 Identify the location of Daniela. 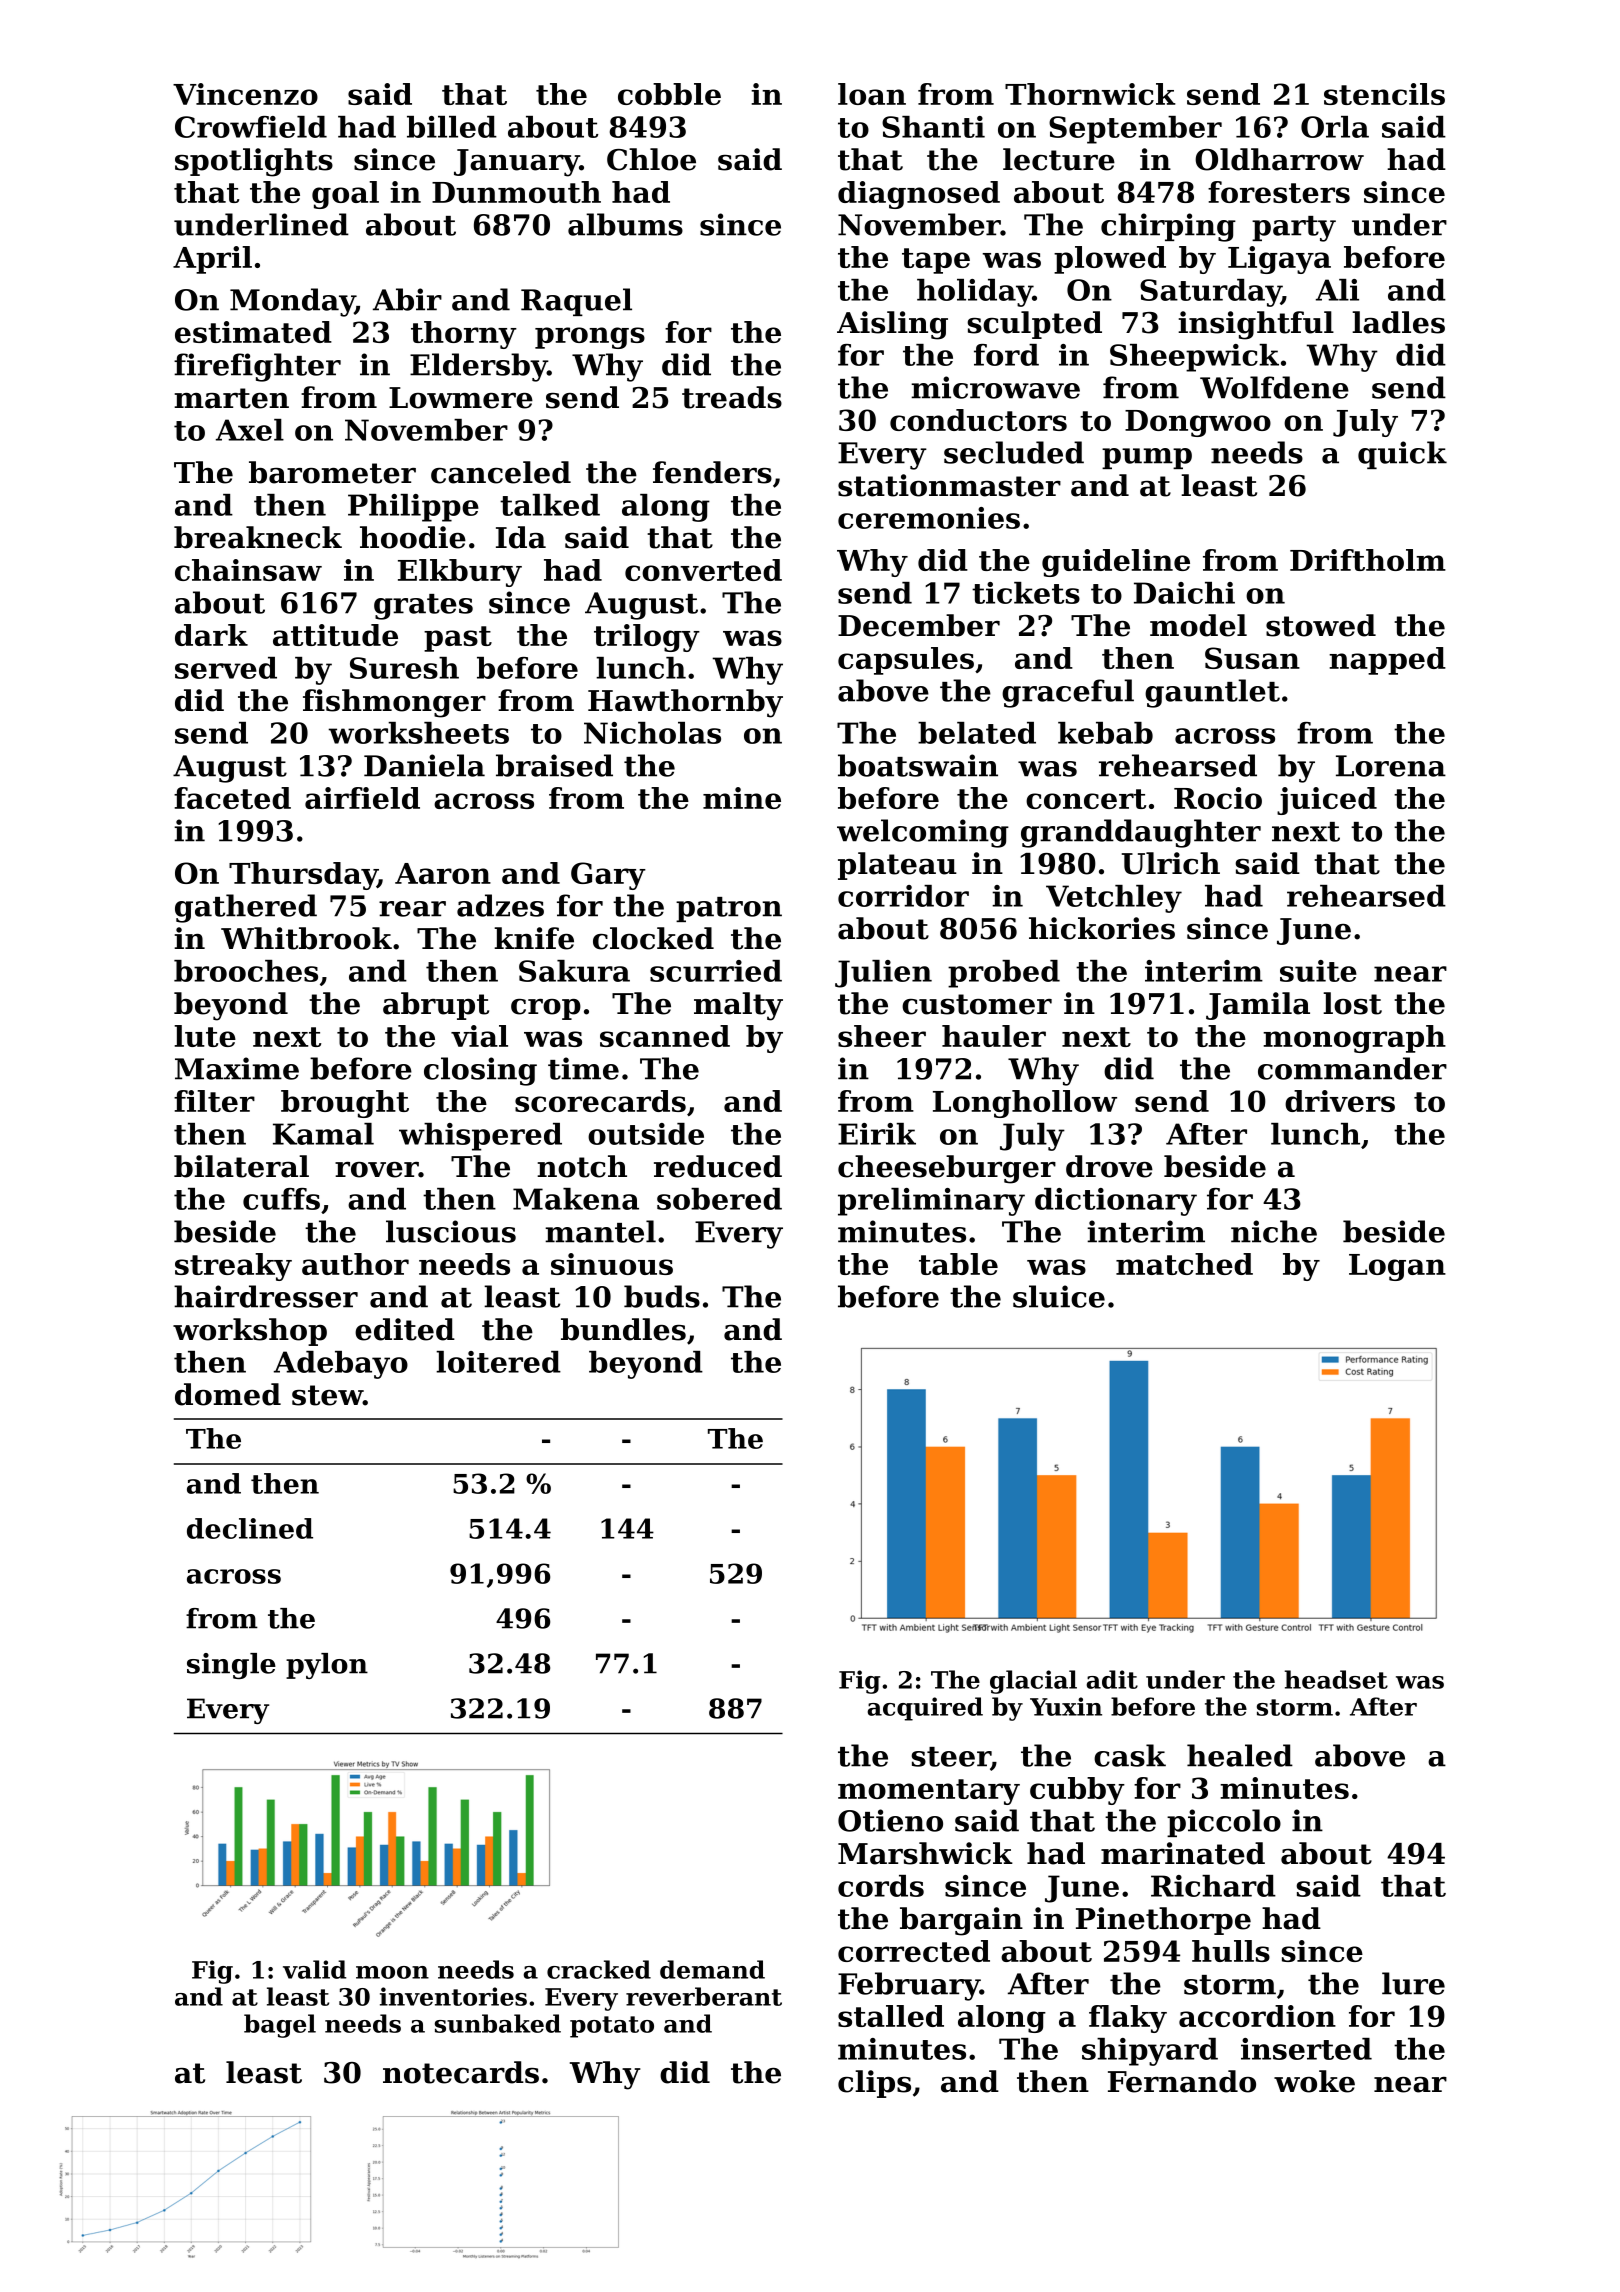
(424, 765).
